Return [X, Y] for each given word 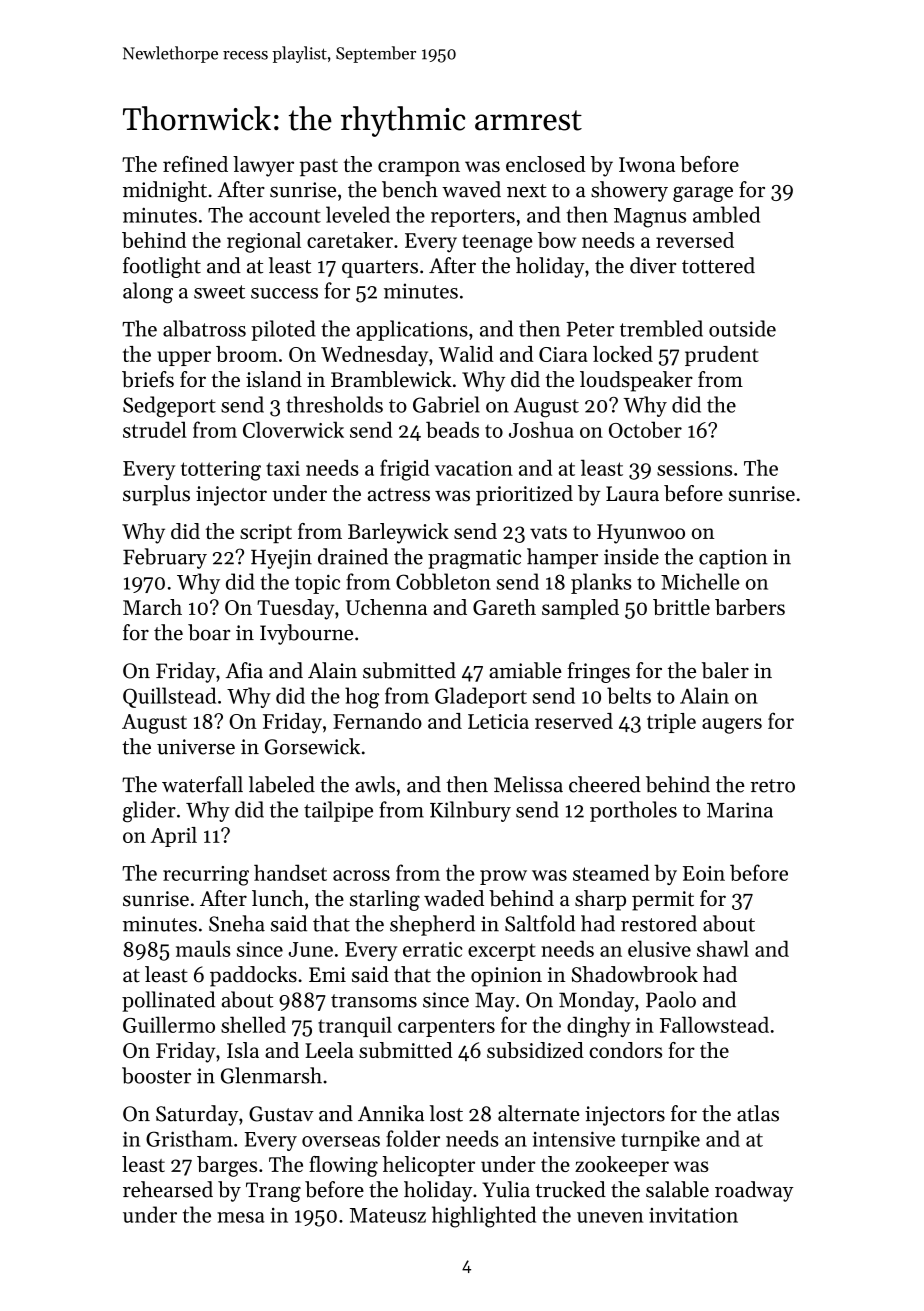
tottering [221, 471]
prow [503, 877]
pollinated [168, 1001]
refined [195, 164]
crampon [419, 168]
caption [733, 559]
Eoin [704, 873]
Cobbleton [443, 581]
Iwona [647, 164]
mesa [241, 1217]
